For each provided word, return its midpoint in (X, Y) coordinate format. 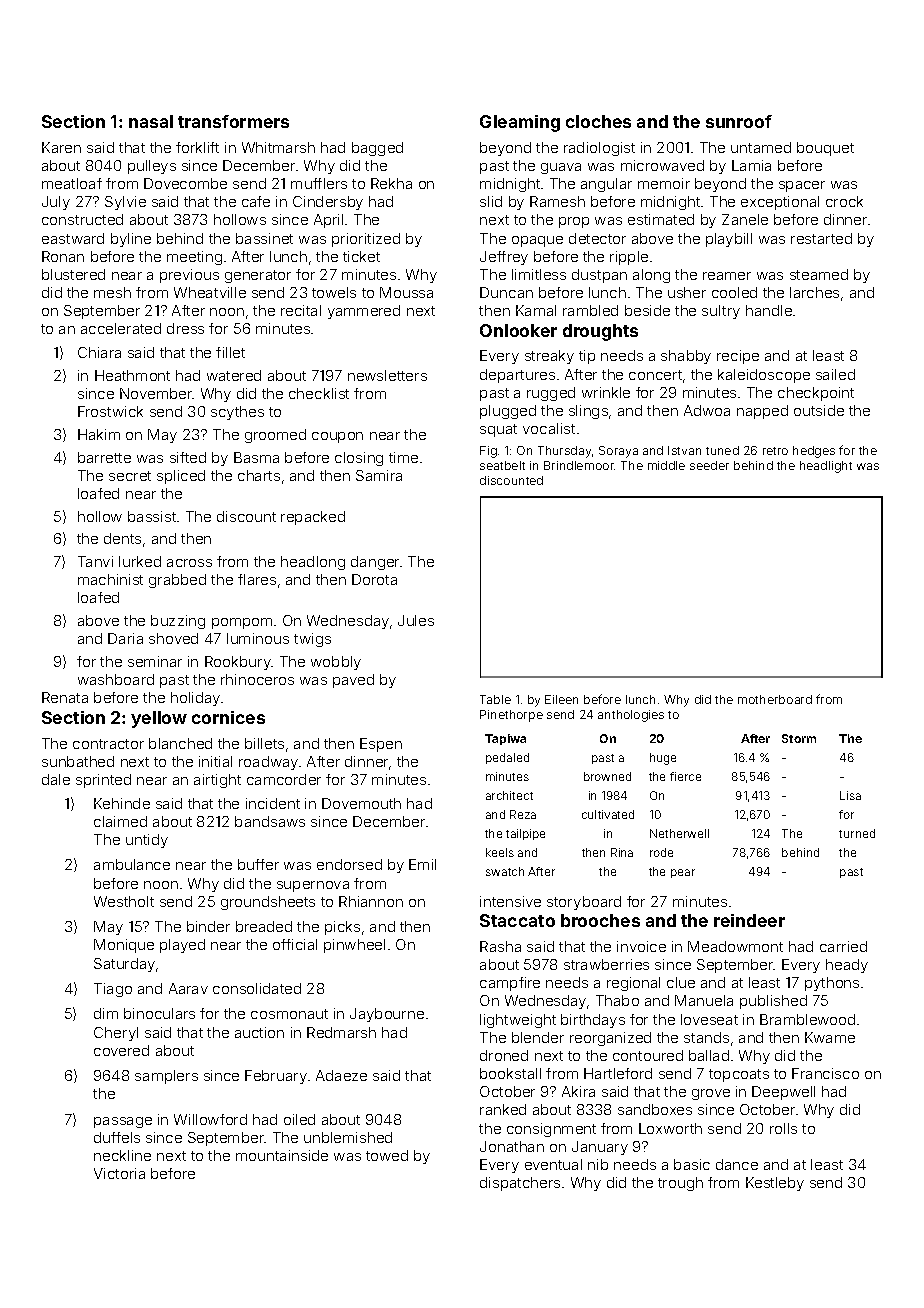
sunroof (739, 121)
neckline (122, 1155)
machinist (110, 579)
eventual (553, 1164)
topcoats (739, 1075)
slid (491, 201)
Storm (799, 738)
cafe (256, 201)
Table (495, 699)
